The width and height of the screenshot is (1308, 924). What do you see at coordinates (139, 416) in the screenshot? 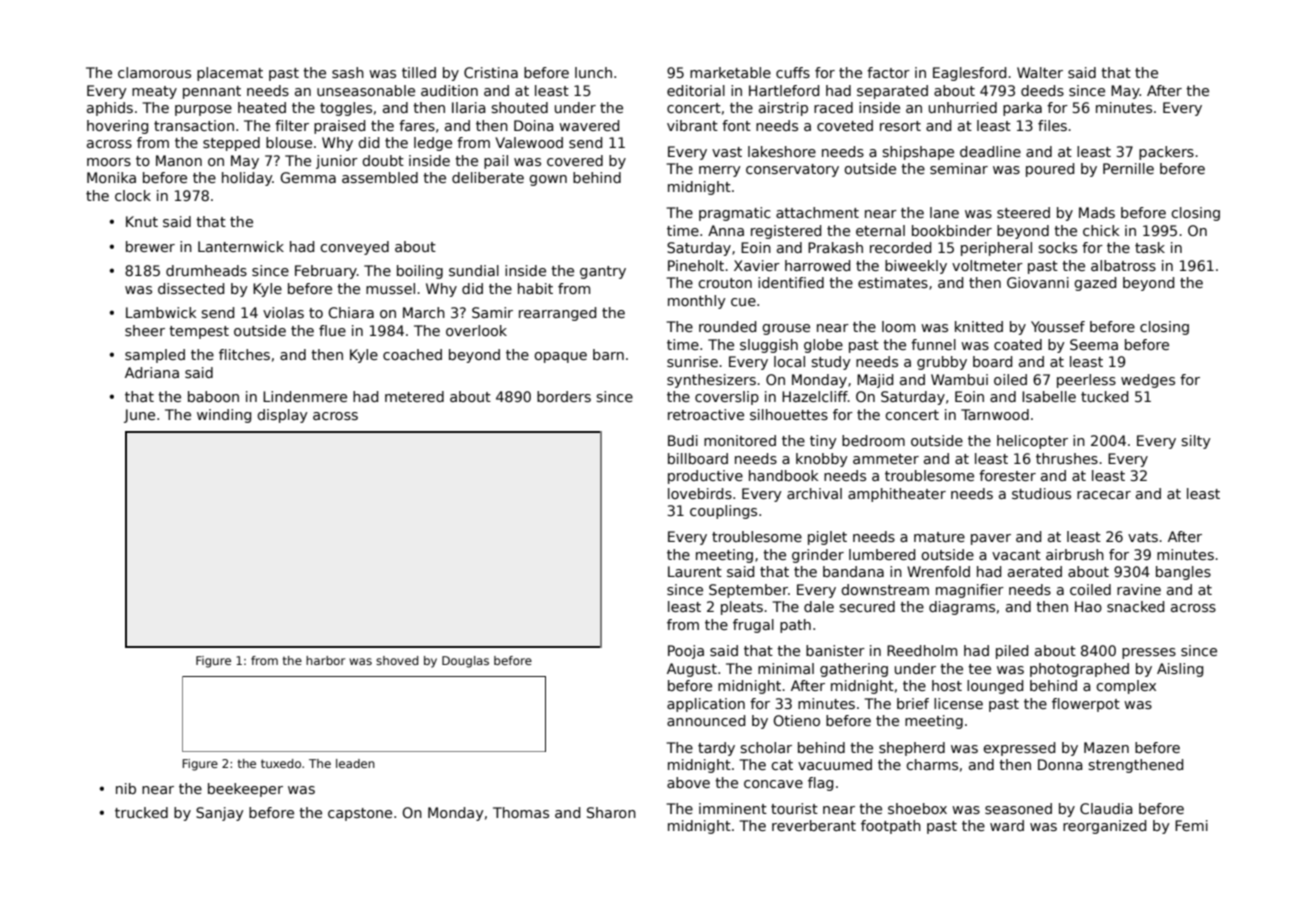
I see `June` at bounding box center [139, 416].
